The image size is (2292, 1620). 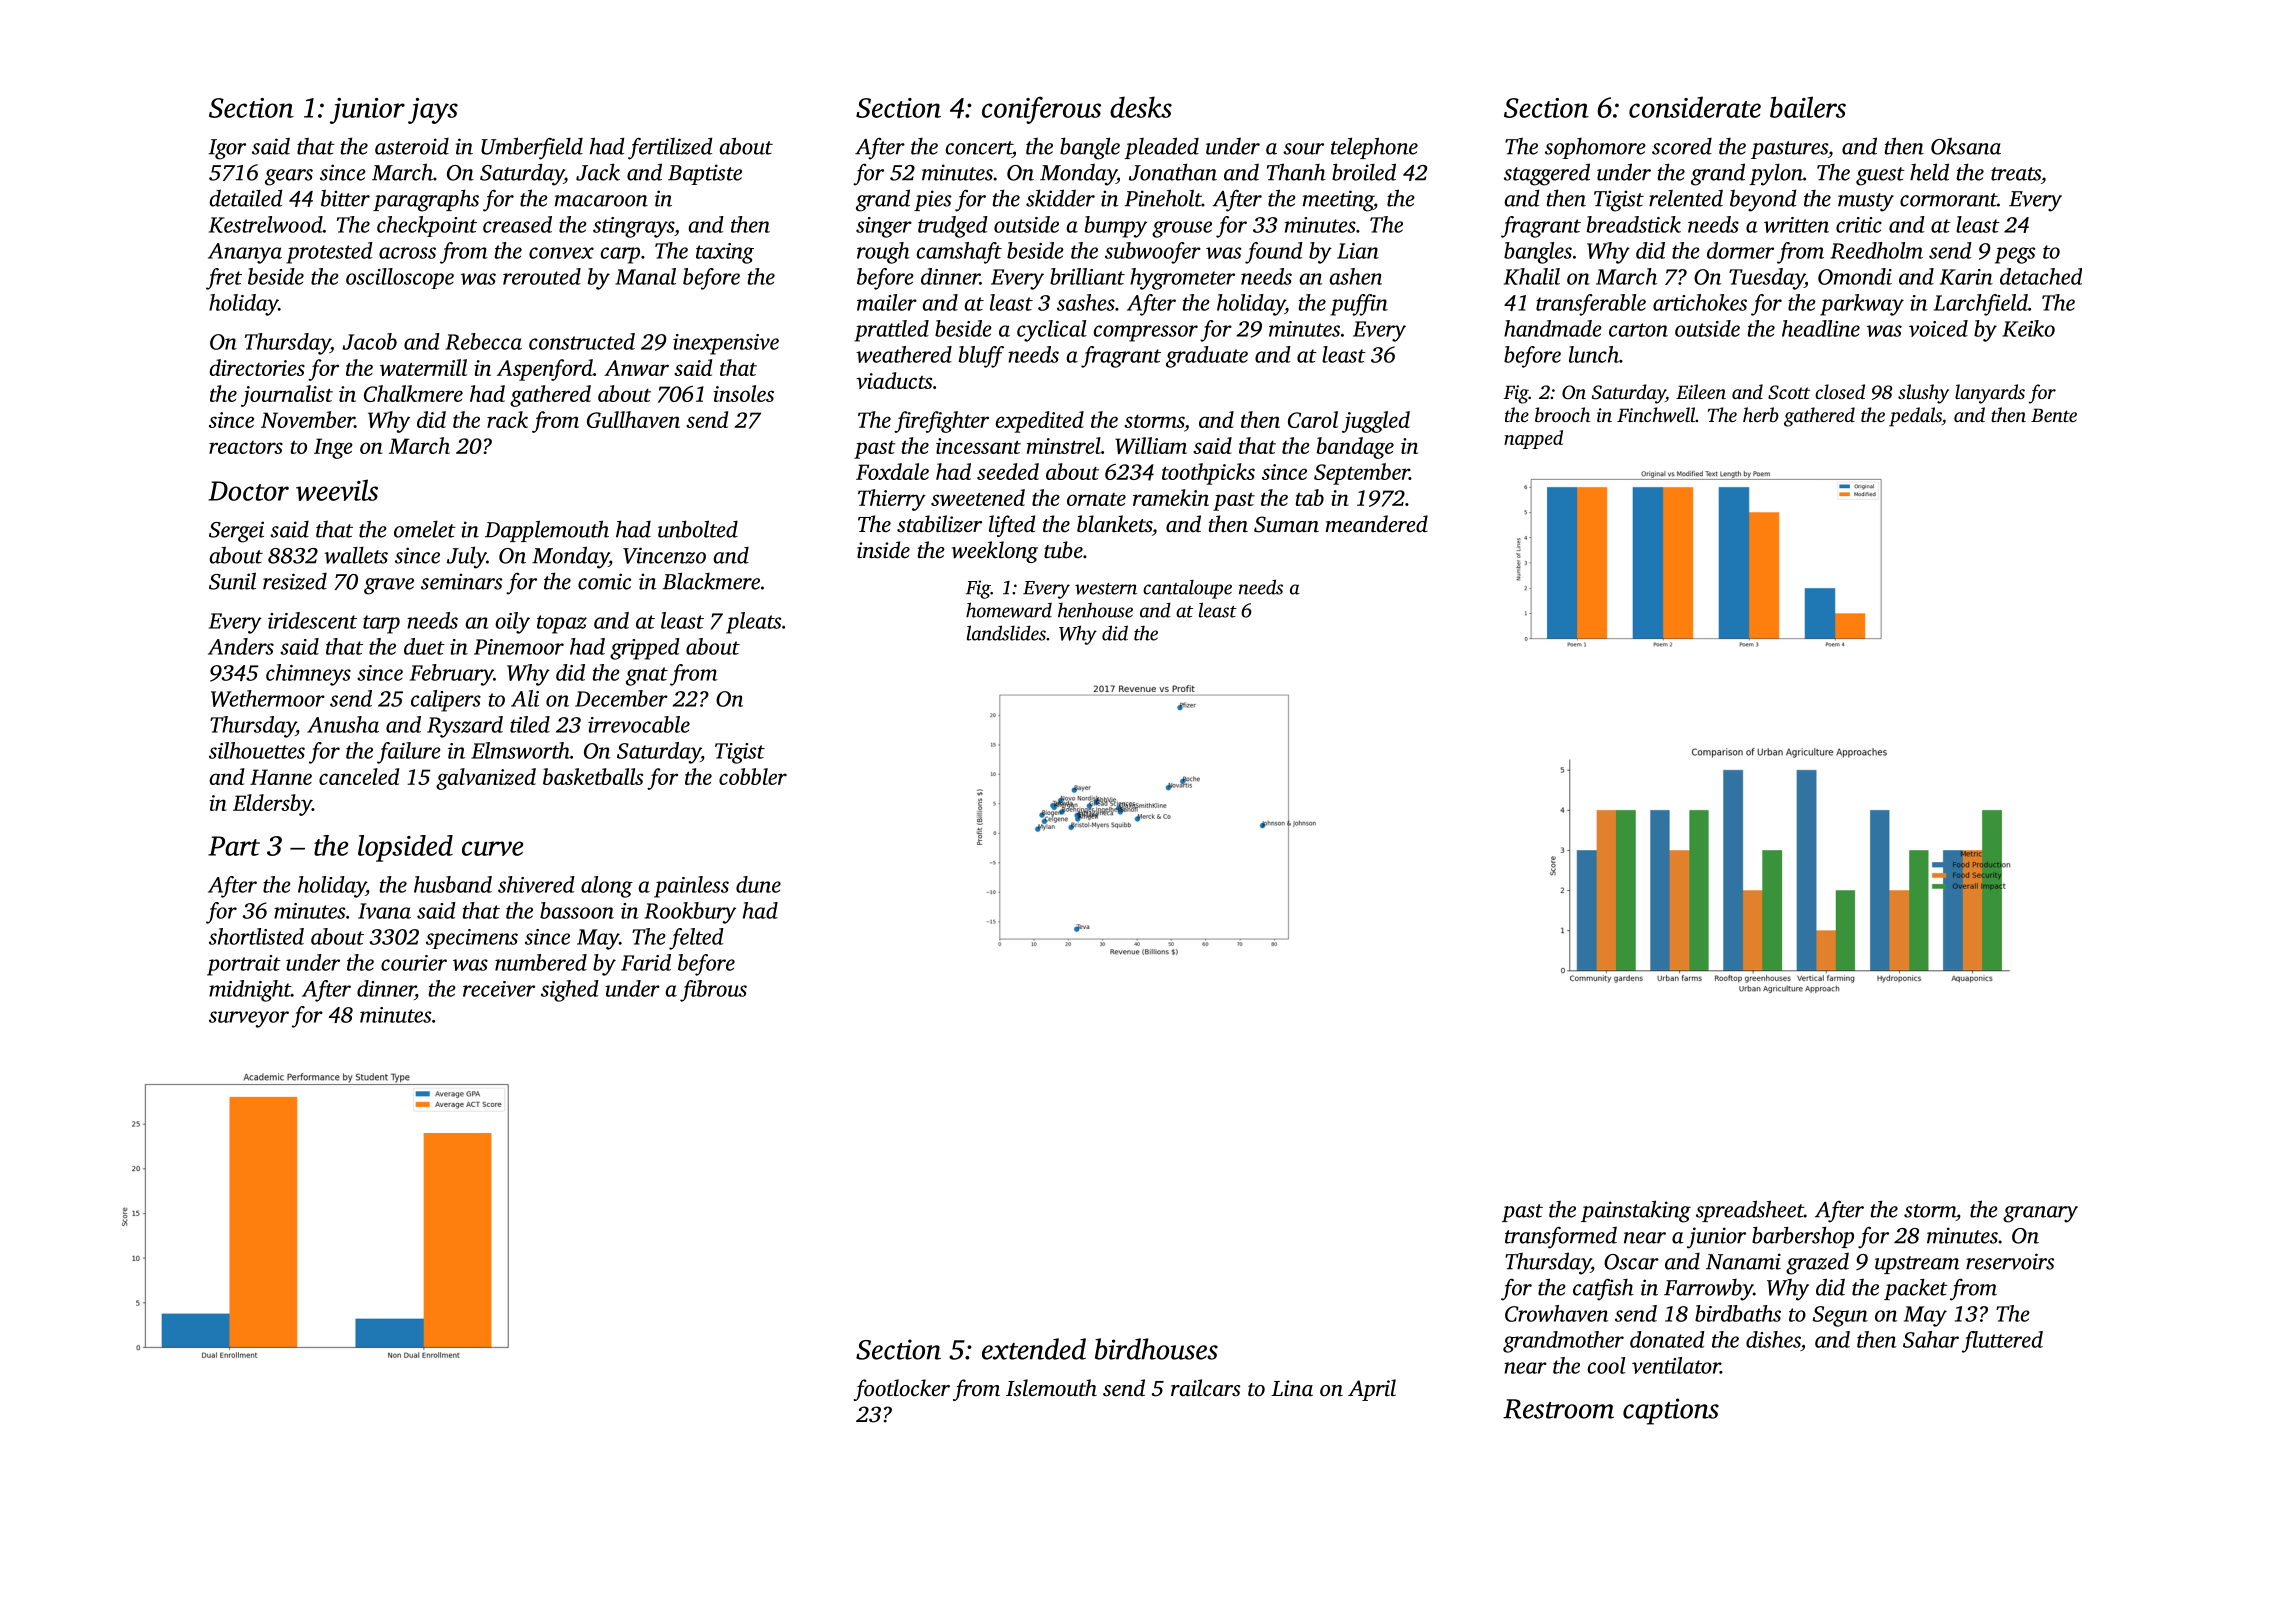 What do you see at coordinates (1981, 305) in the page?
I see `Larchfield` at bounding box center [1981, 305].
